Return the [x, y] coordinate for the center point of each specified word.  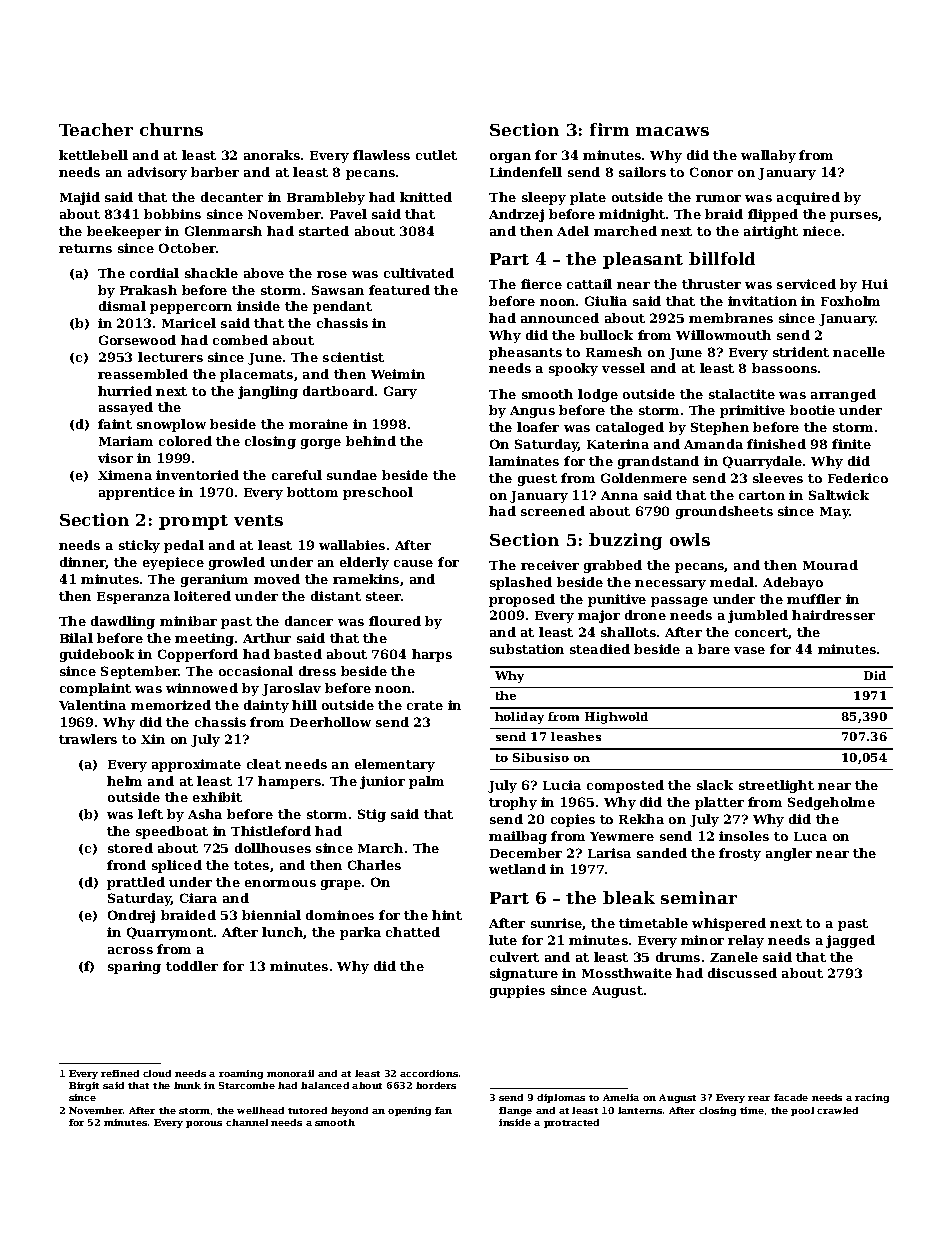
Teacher [96, 129]
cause [413, 563]
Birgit [84, 1086]
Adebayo [793, 583]
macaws [672, 131]
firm [609, 129]
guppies [517, 991]
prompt [193, 522]
